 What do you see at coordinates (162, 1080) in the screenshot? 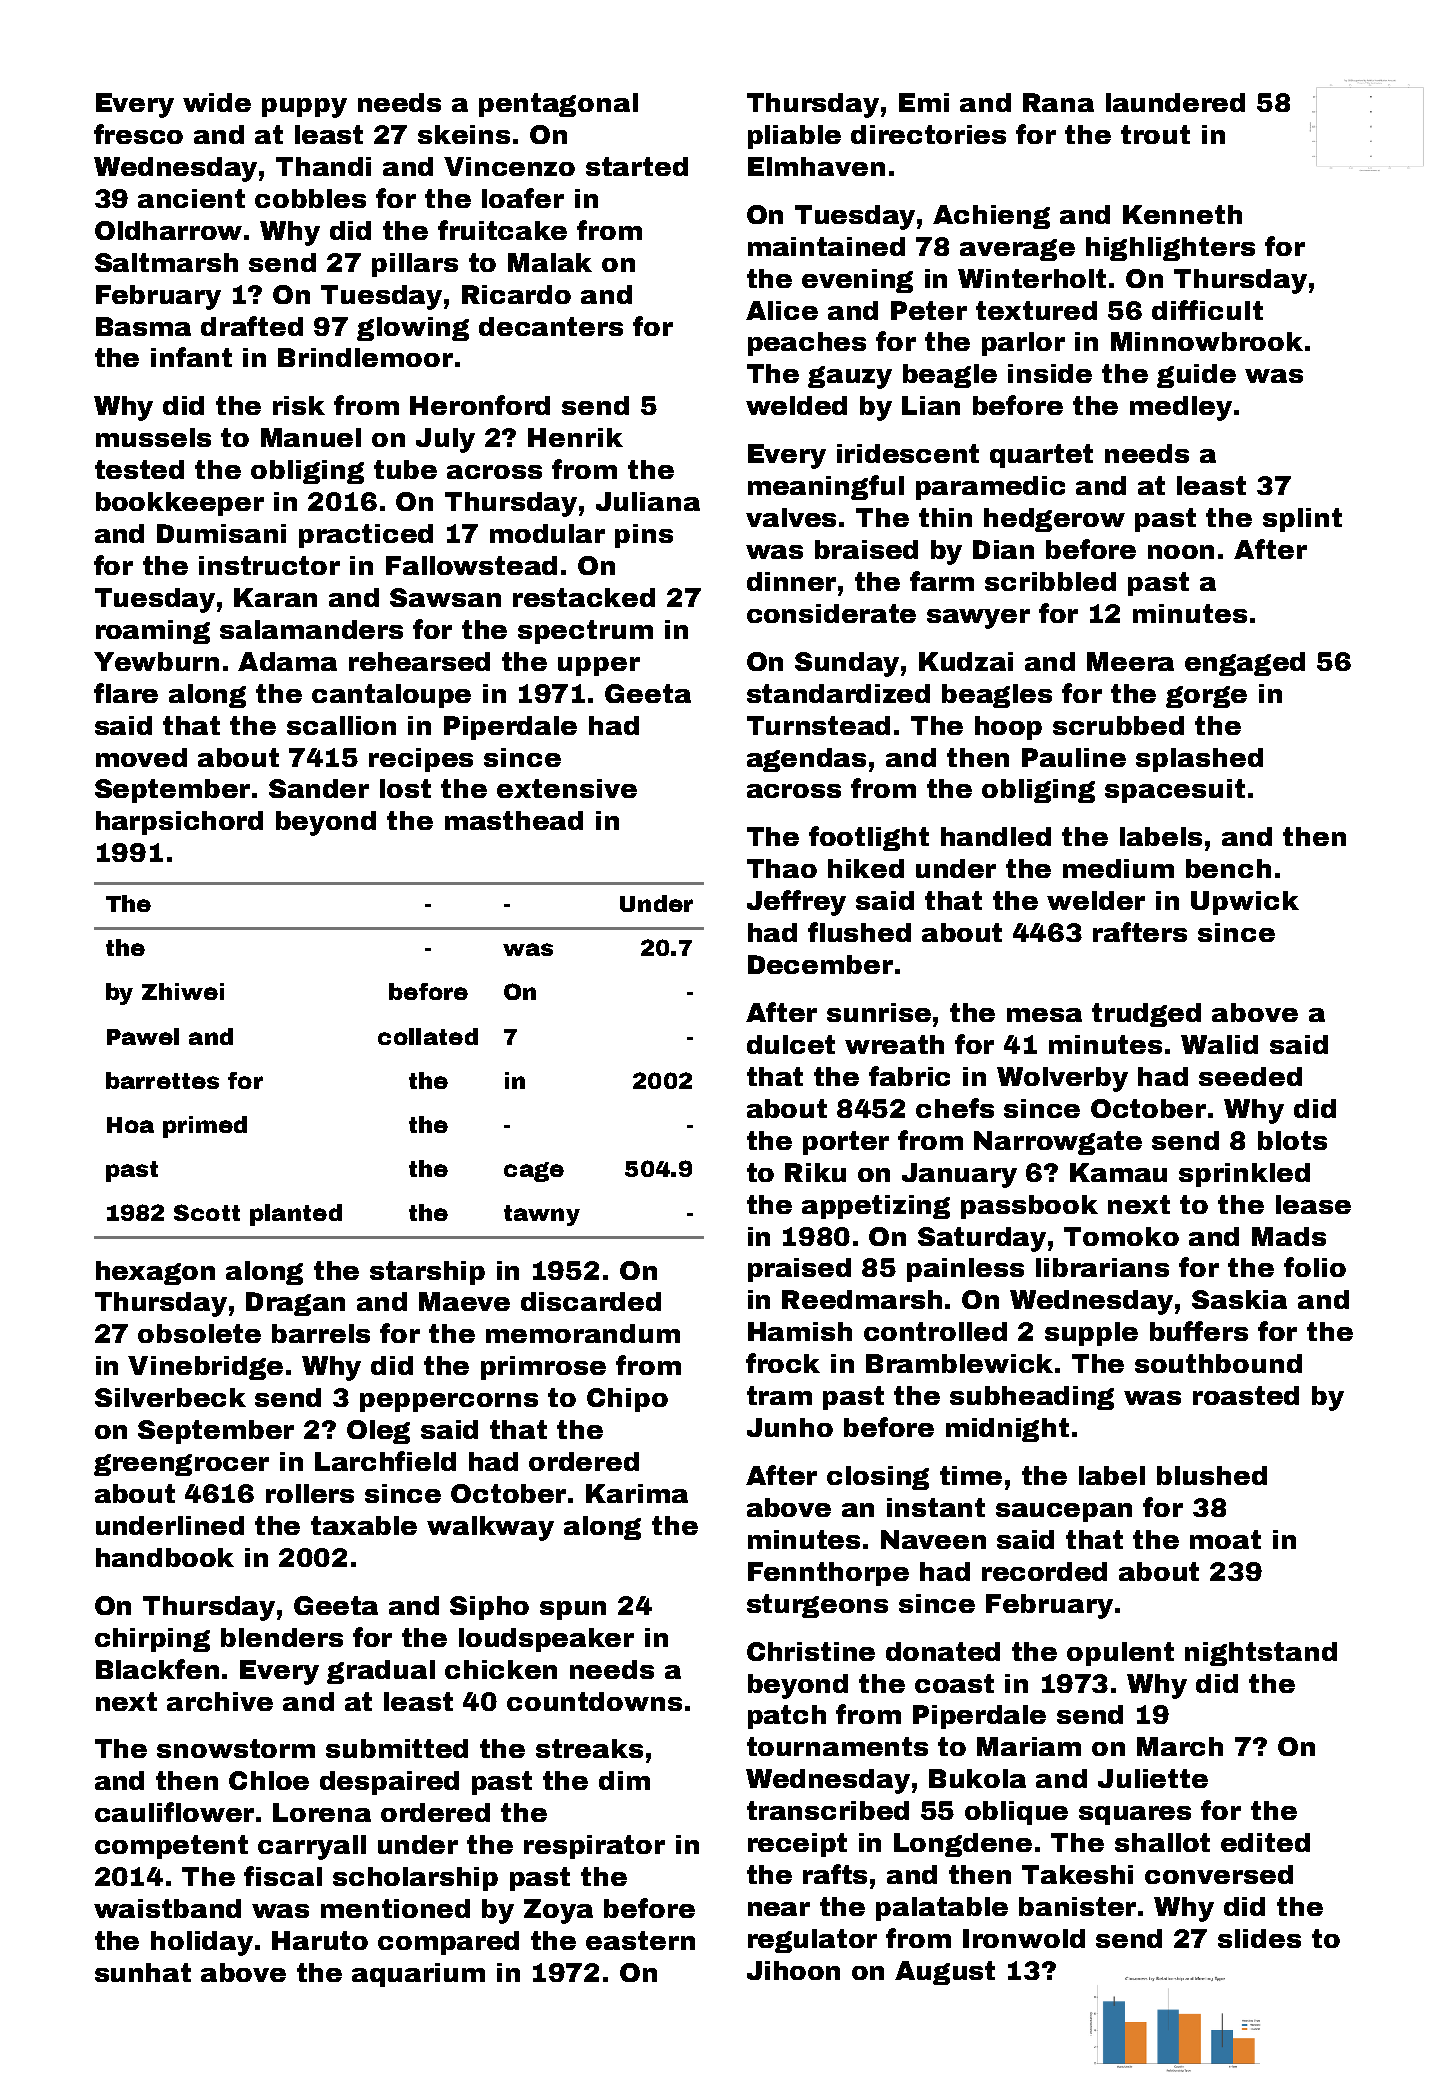
I see `barrettes` at bounding box center [162, 1080].
